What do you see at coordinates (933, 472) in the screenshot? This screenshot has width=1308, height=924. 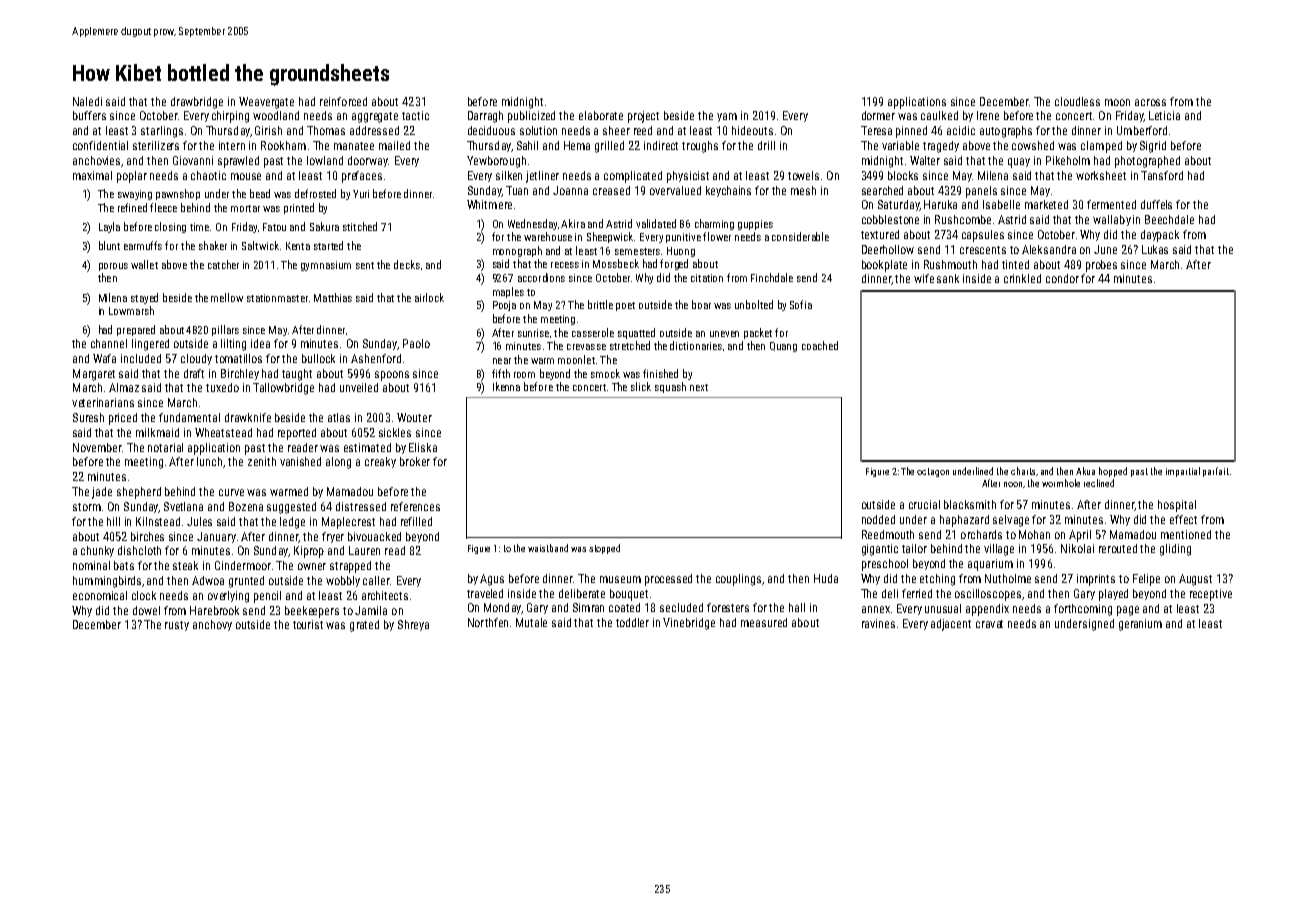 I see `octagon` at bounding box center [933, 472].
